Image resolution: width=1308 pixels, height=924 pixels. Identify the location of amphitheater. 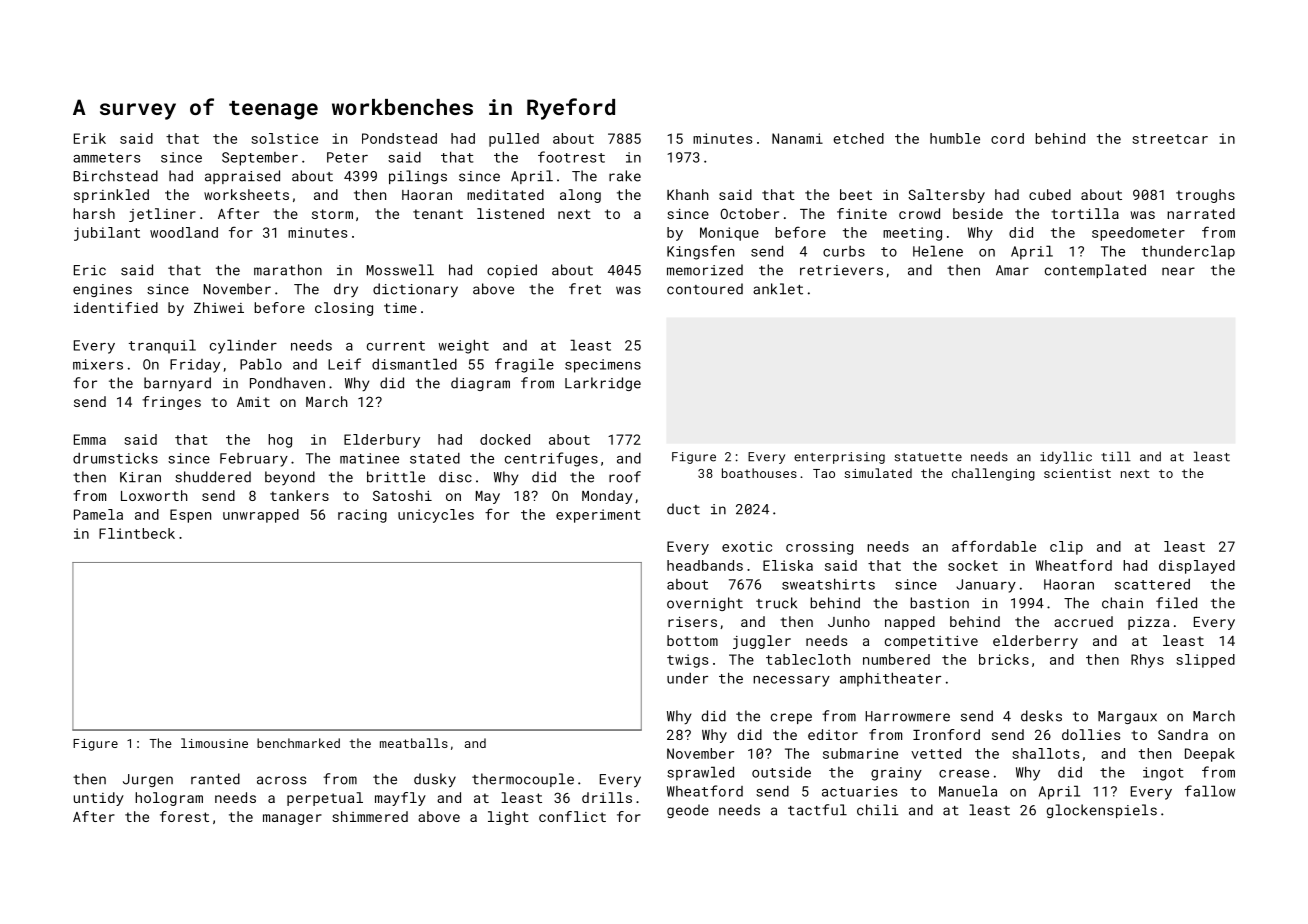
(890, 679).
